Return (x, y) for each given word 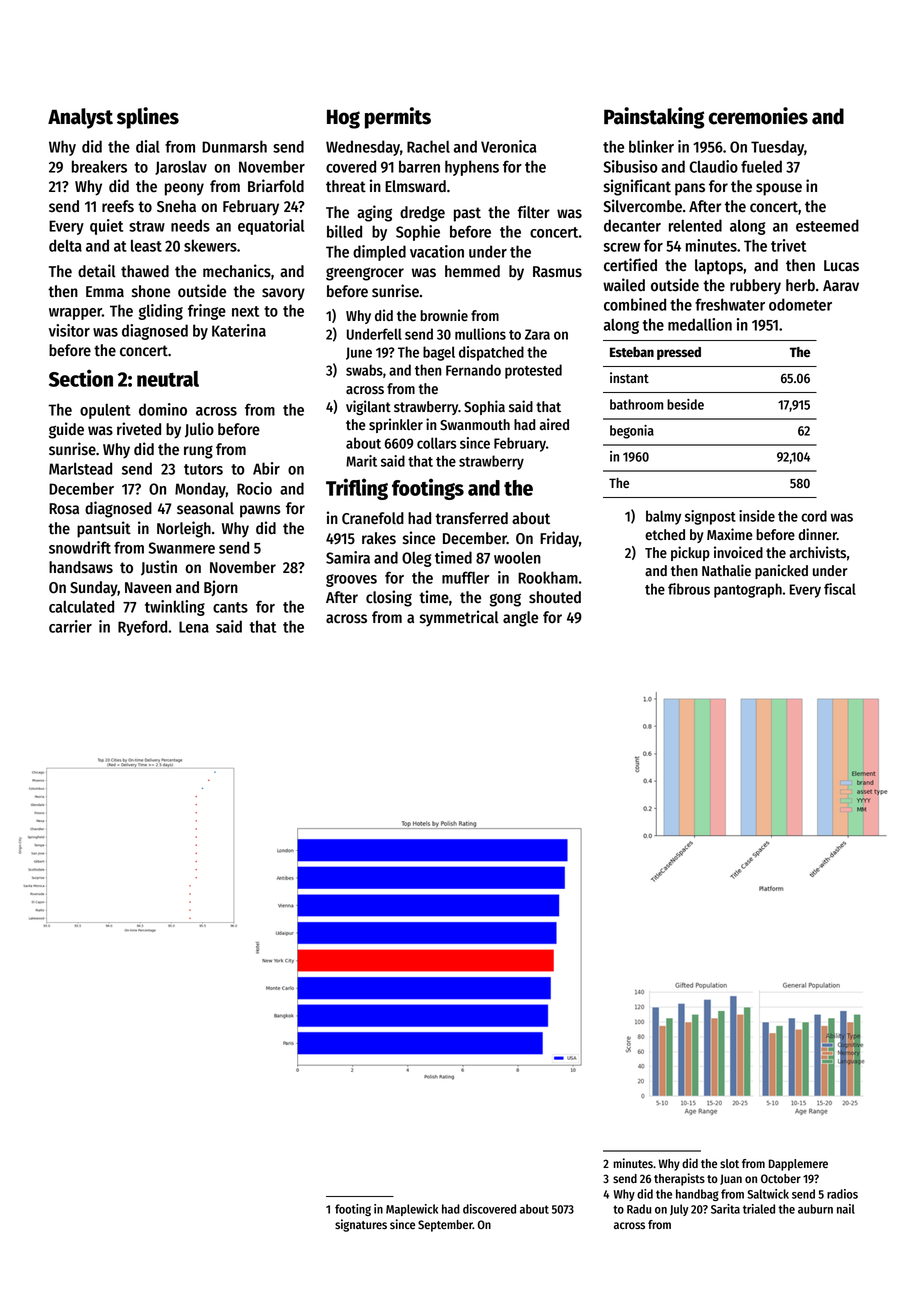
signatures (361, 1225)
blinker (651, 146)
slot (729, 1163)
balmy (663, 517)
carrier (70, 626)
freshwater (730, 304)
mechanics (237, 271)
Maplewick (412, 1210)
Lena (194, 627)
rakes (379, 538)
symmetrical (459, 618)
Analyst (80, 118)
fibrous (689, 589)
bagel (439, 353)
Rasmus (557, 272)
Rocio (254, 488)
